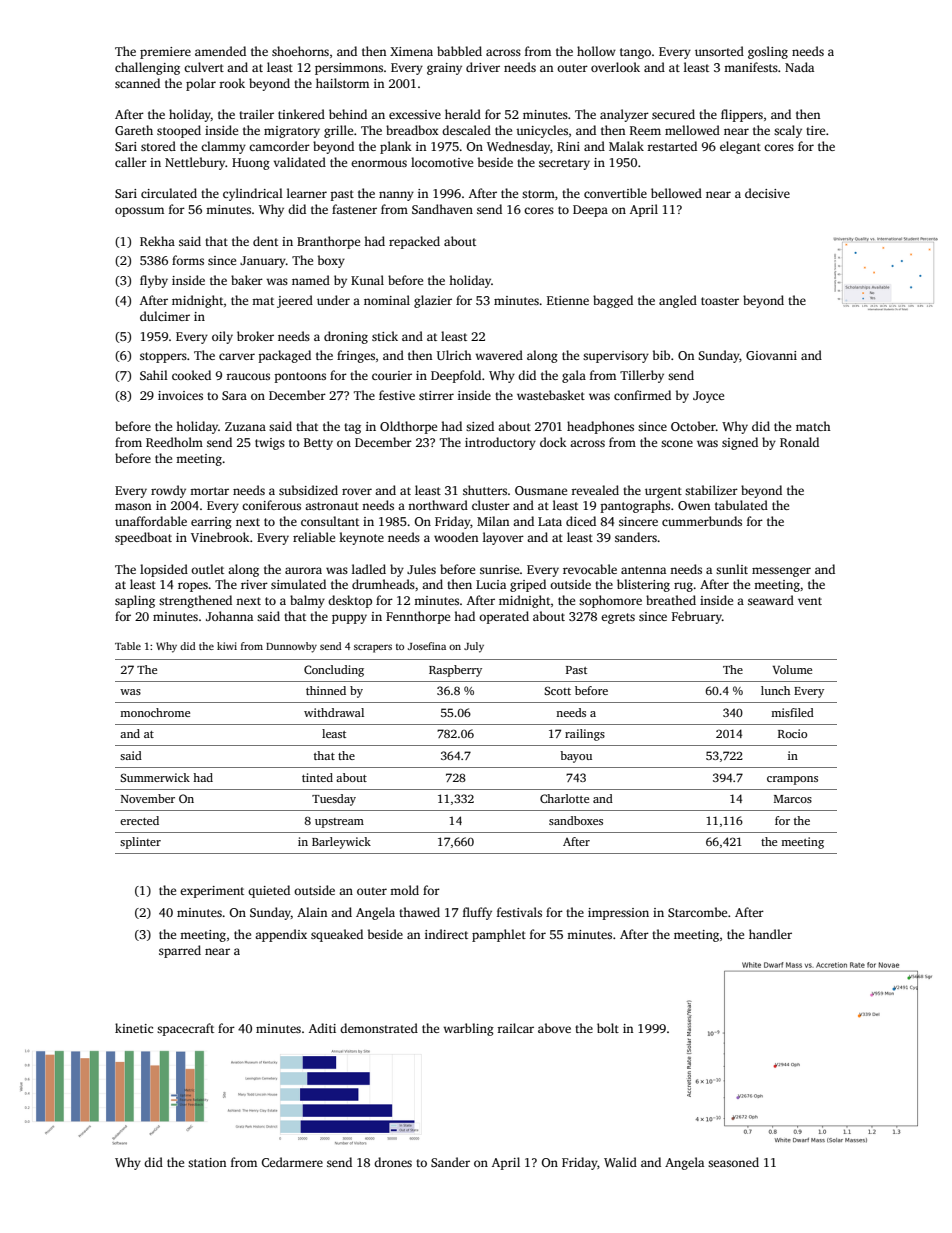 Image resolution: width=952 pixels, height=1233 pixels. What do you see at coordinates (393, 1162) in the image?
I see `drones` at bounding box center [393, 1162].
